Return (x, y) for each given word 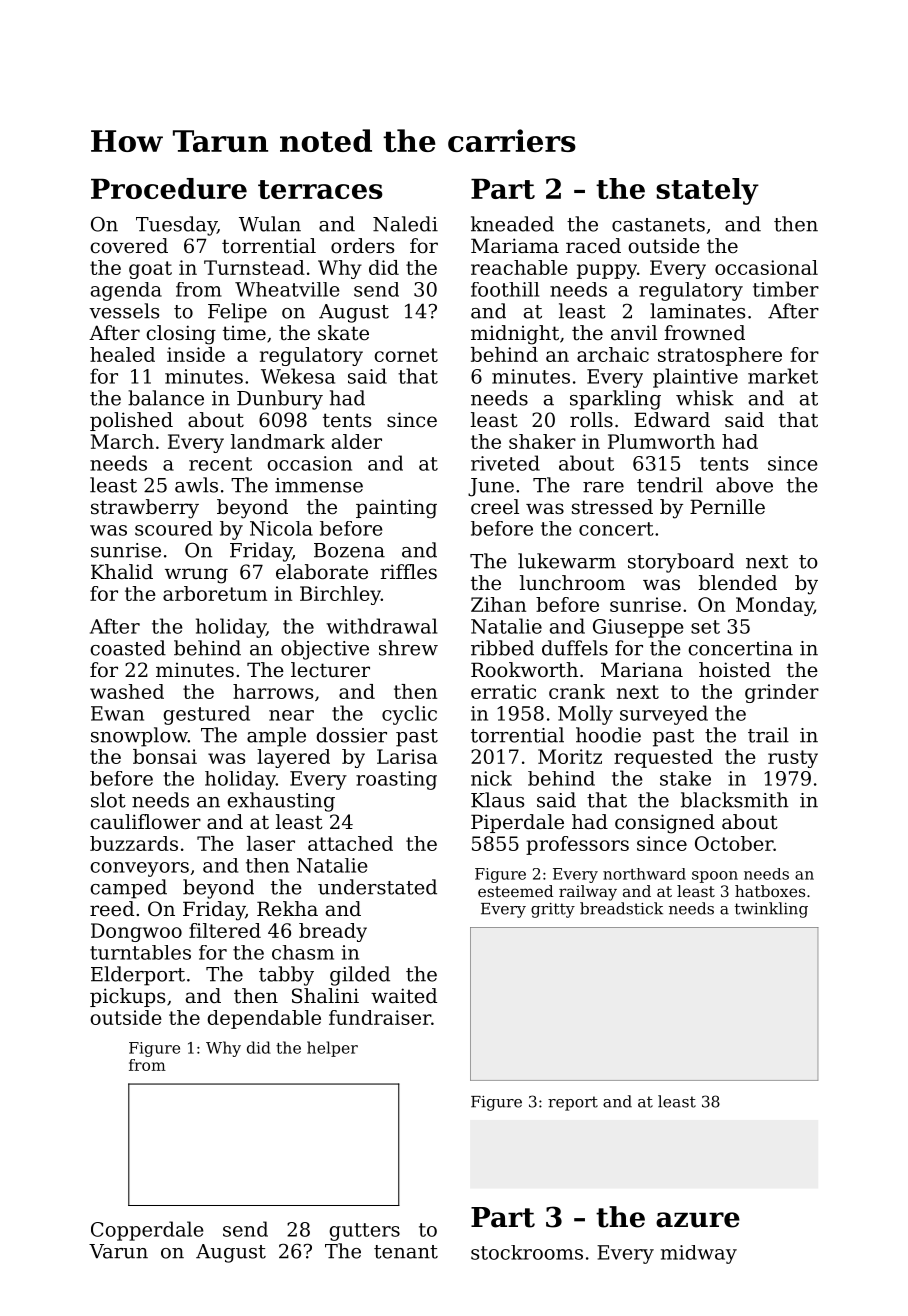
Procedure (169, 188)
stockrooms (527, 1252)
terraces (320, 189)
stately (707, 191)
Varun (118, 1251)
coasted (128, 648)
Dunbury (280, 400)
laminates (697, 311)
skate (343, 333)
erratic (503, 691)
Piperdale (517, 823)
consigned (665, 824)
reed (112, 909)
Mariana (642, 670)
